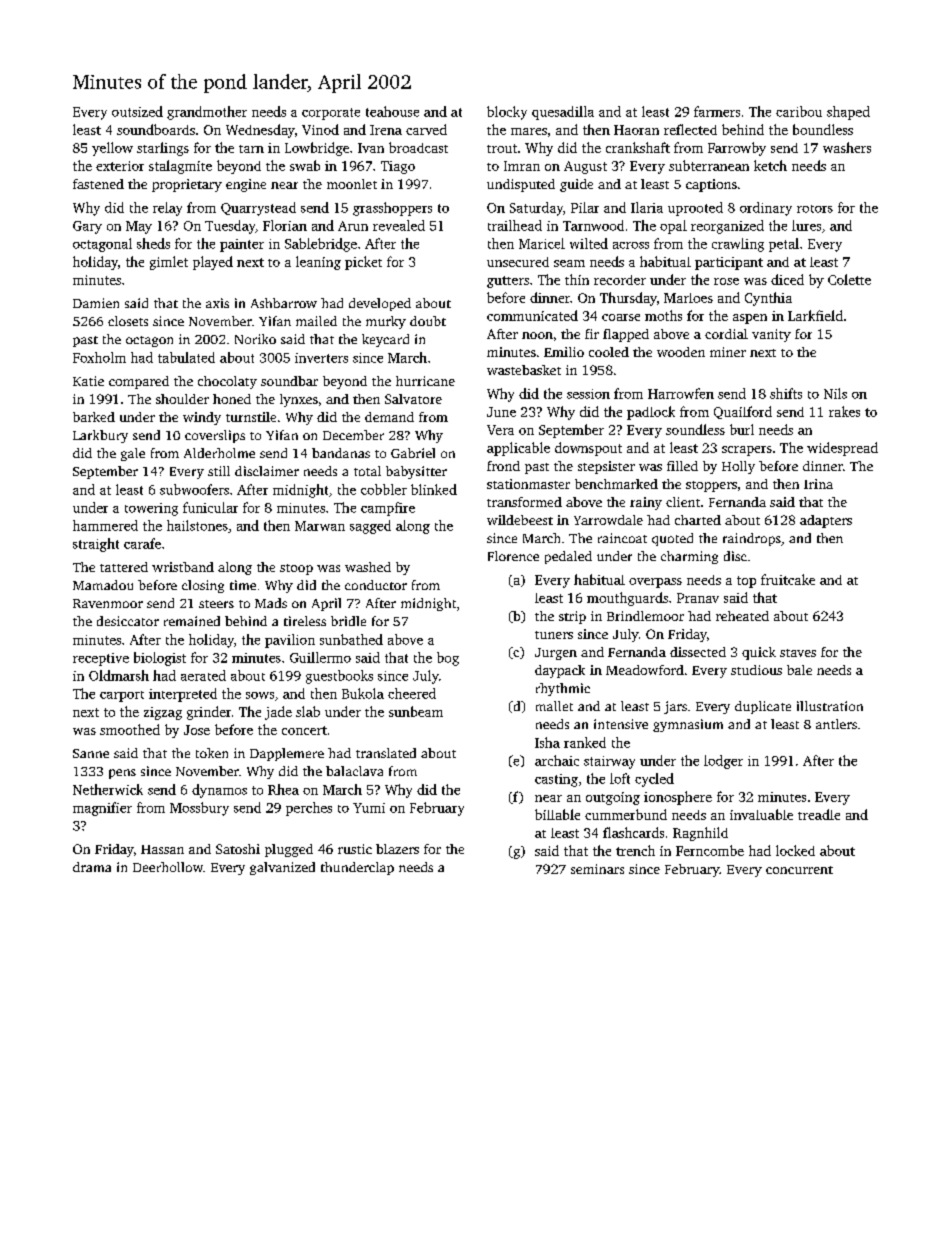 The width and height of the document is (952, 1233). Describe the element at coordinates (192, 621) in the document. I see `remained` at that location.
